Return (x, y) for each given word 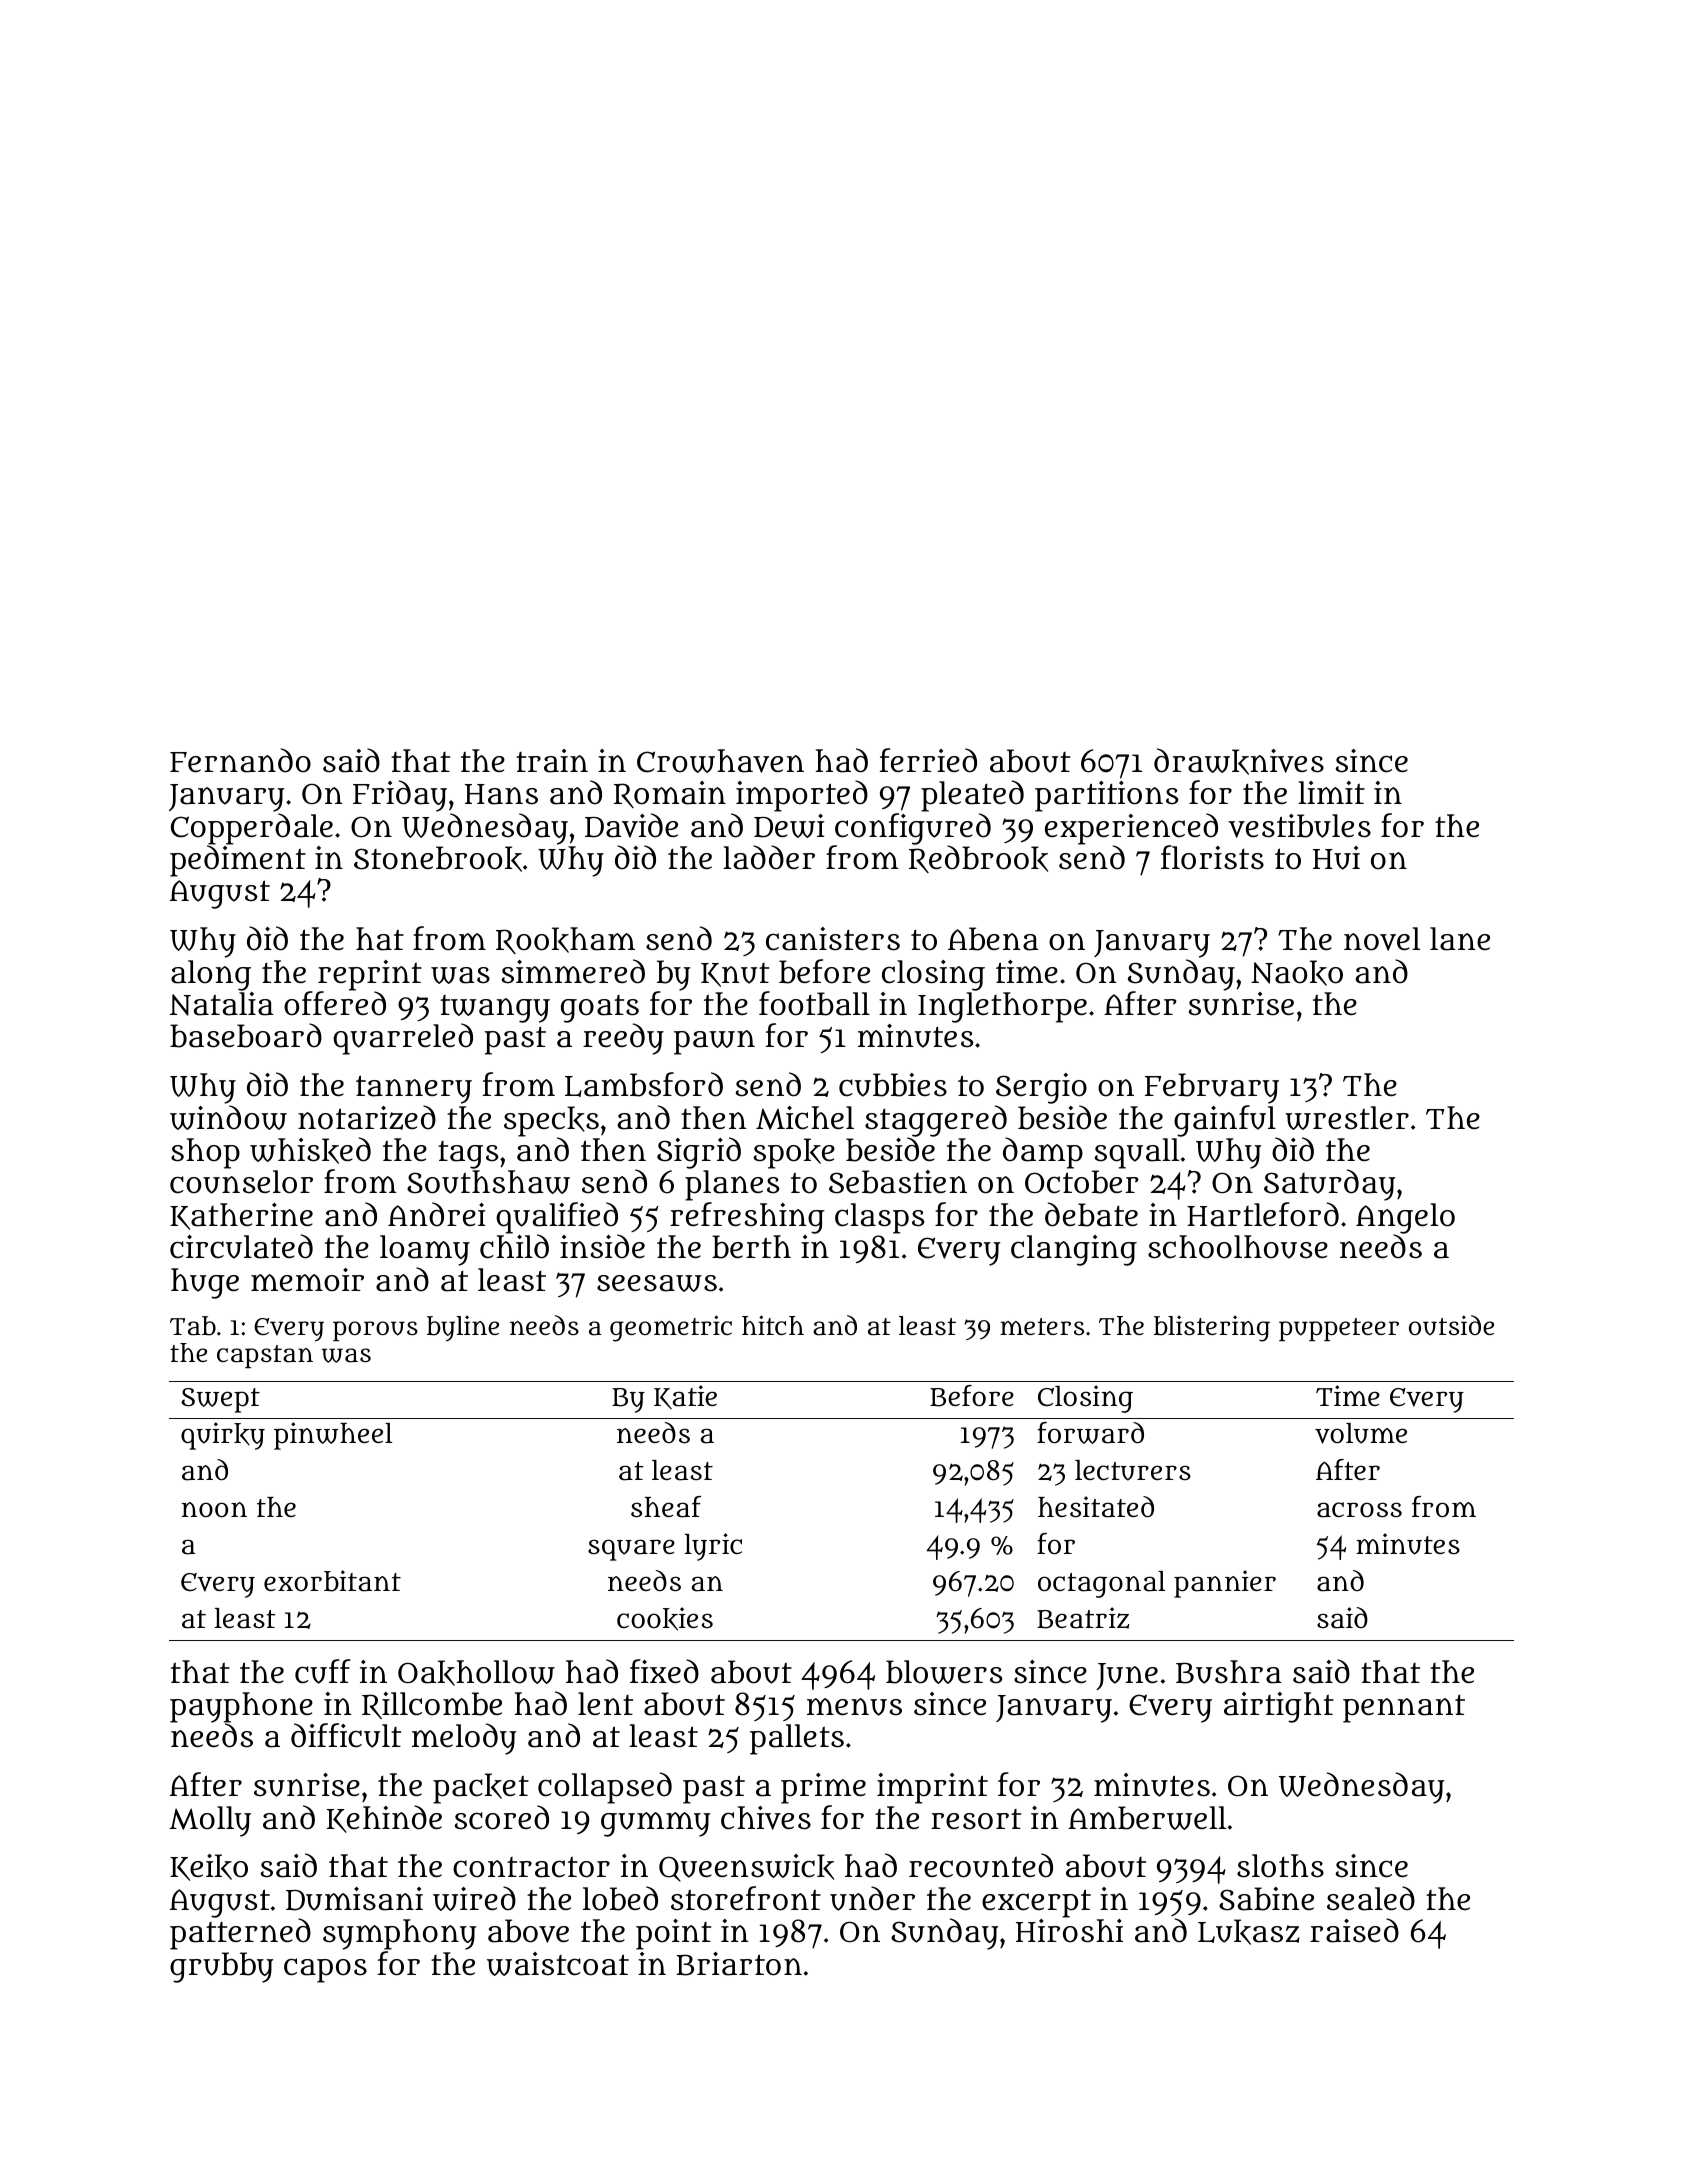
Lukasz (1249, 1932)
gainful (1225, 1121)
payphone (241, 1708)
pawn (714, 1042)
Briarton (739, 1964)
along (211, 975)
